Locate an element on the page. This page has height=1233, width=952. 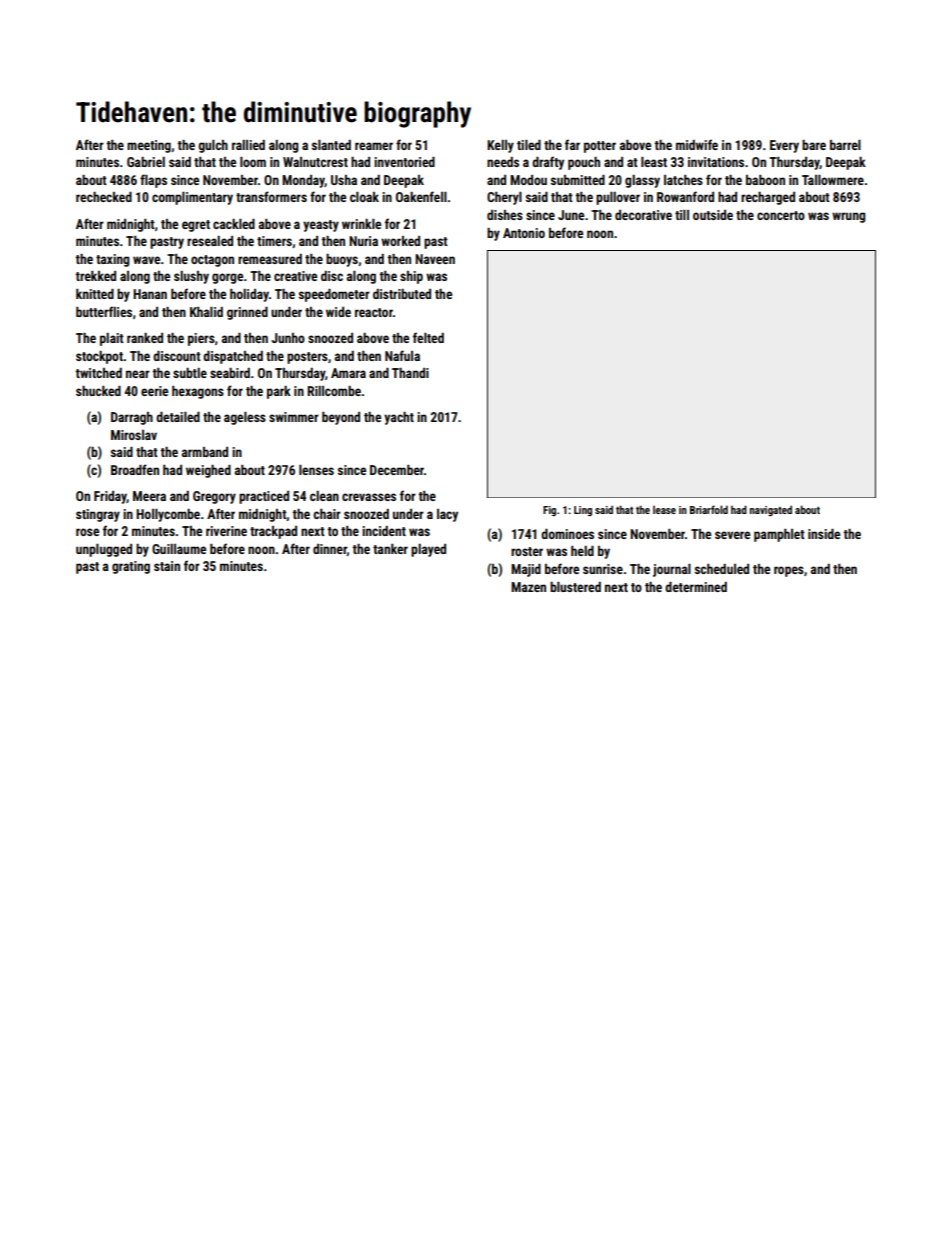
tiled is located at coordinates (529, 145).
